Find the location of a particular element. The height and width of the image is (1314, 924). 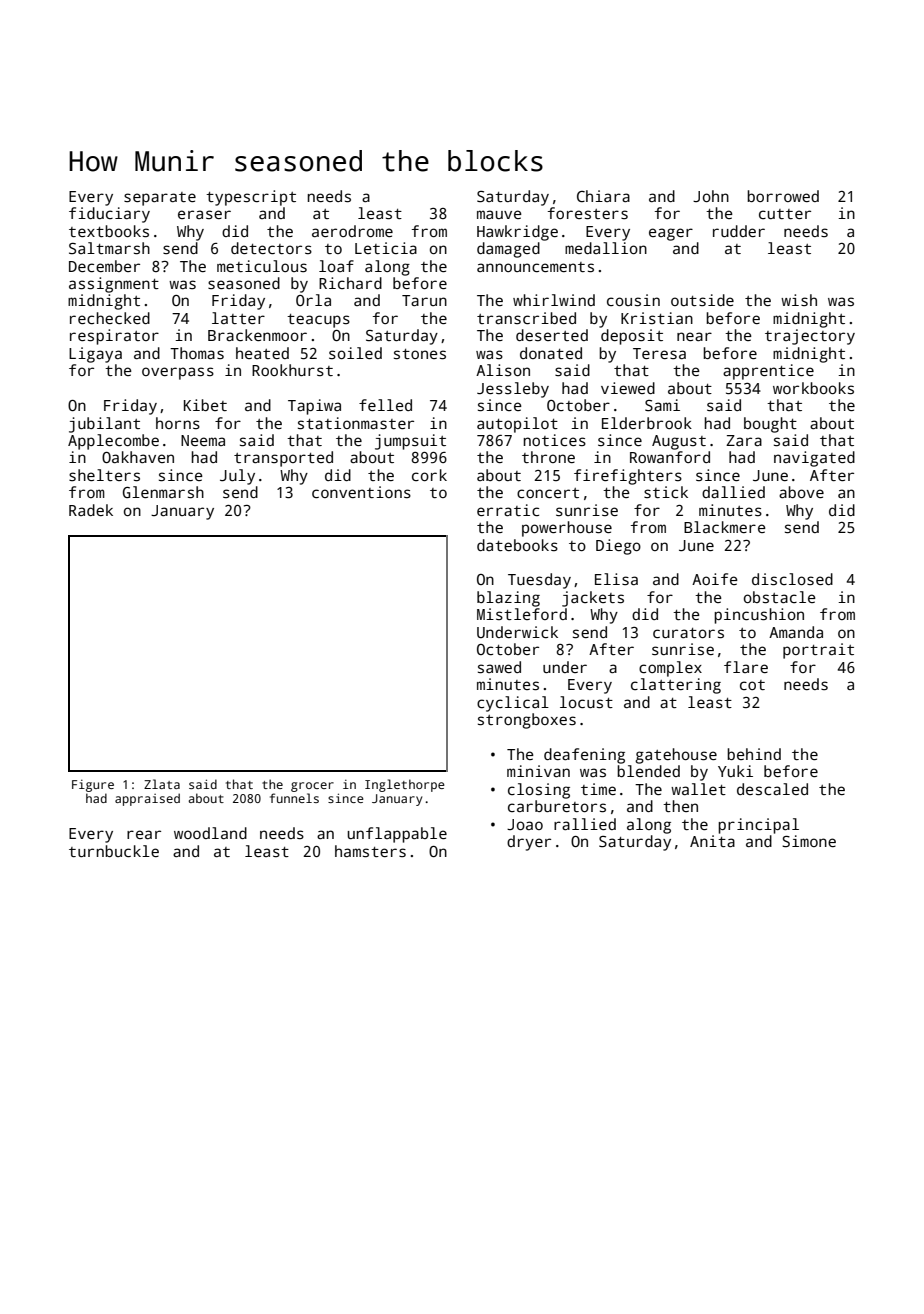

Applecombe is located at coordinates (113, 442).
